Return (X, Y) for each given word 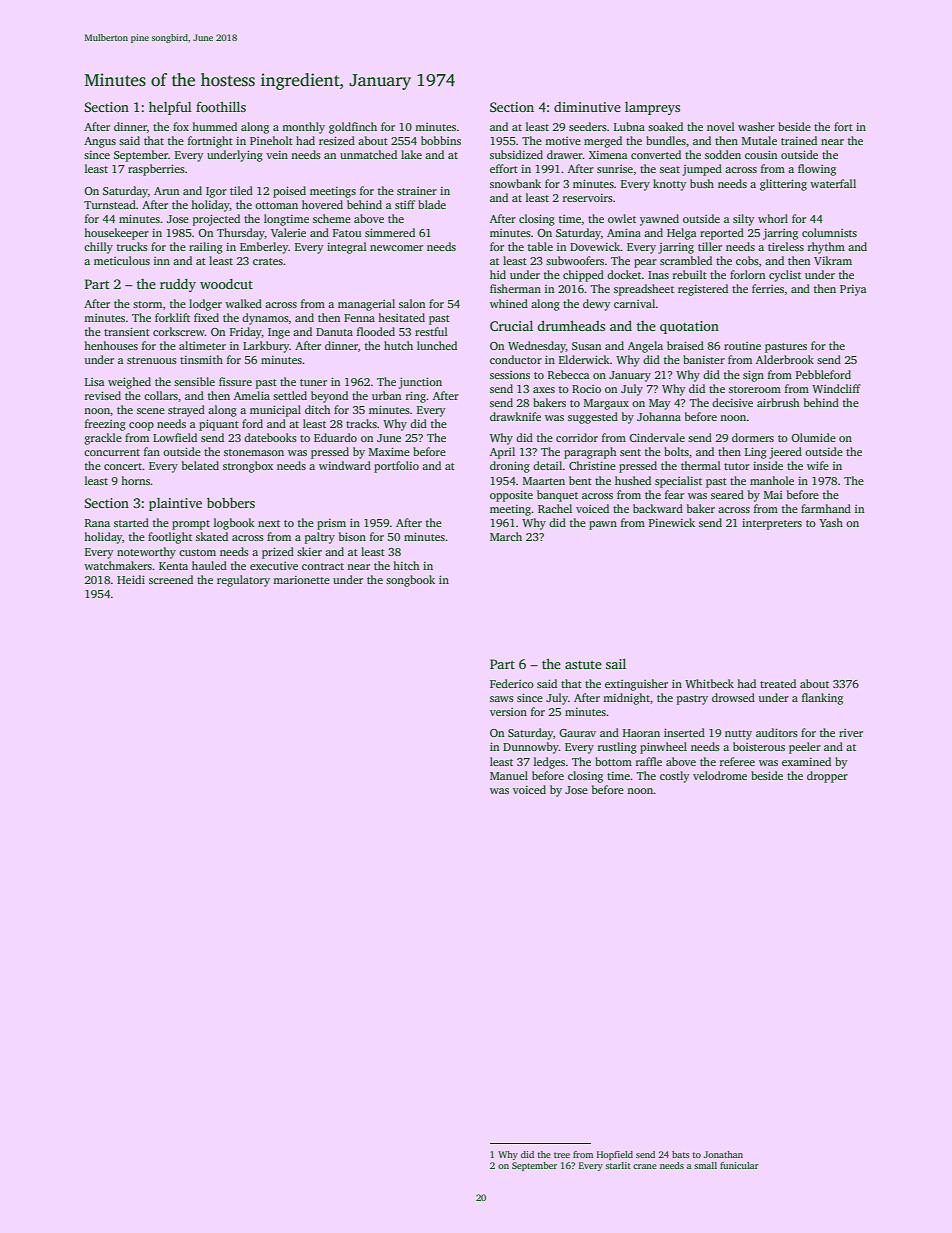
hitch (406, 565)
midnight (626, 699)
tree (562, 1155)
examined (806, 761)
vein (277, 155)
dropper (827, 777)
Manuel (509, 775)
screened (171, 579)
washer (756, 126)
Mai (773, 495)
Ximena (608, 155)
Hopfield (615, 1155)
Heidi (131, 579)
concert (123, 466)
